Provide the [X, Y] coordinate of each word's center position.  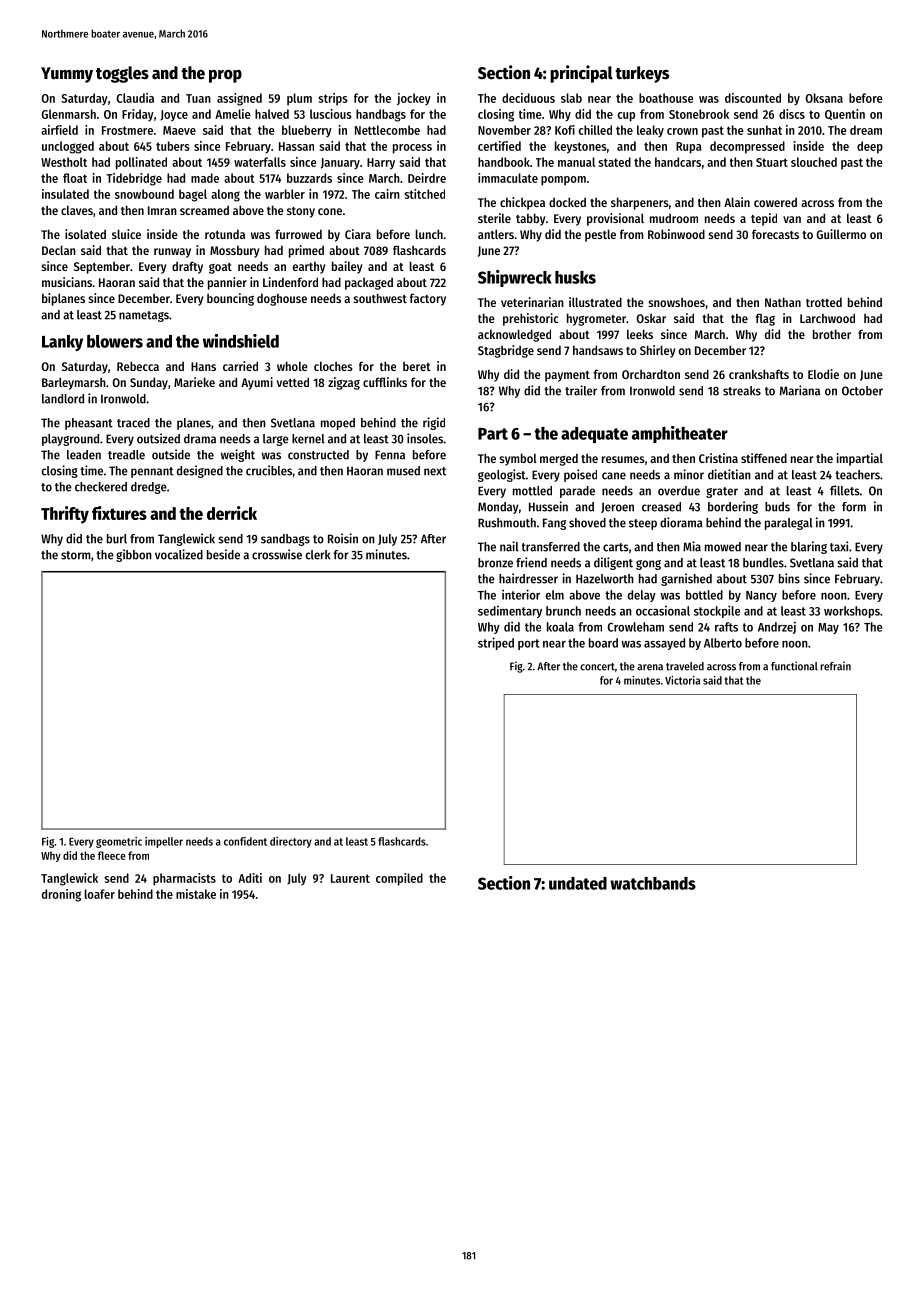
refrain [835, 666]
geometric [119, 842]
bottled [704, 595]
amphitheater [680, 434]
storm [76, 555]
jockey [414, 99]
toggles [122, 74]
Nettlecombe [387, 130]
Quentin [845, 114]
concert [597, 667]
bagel [193, 195]
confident [245, 841]
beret [417, 366]
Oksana [824, 98]
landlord [63, 399]
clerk [318, 555]
